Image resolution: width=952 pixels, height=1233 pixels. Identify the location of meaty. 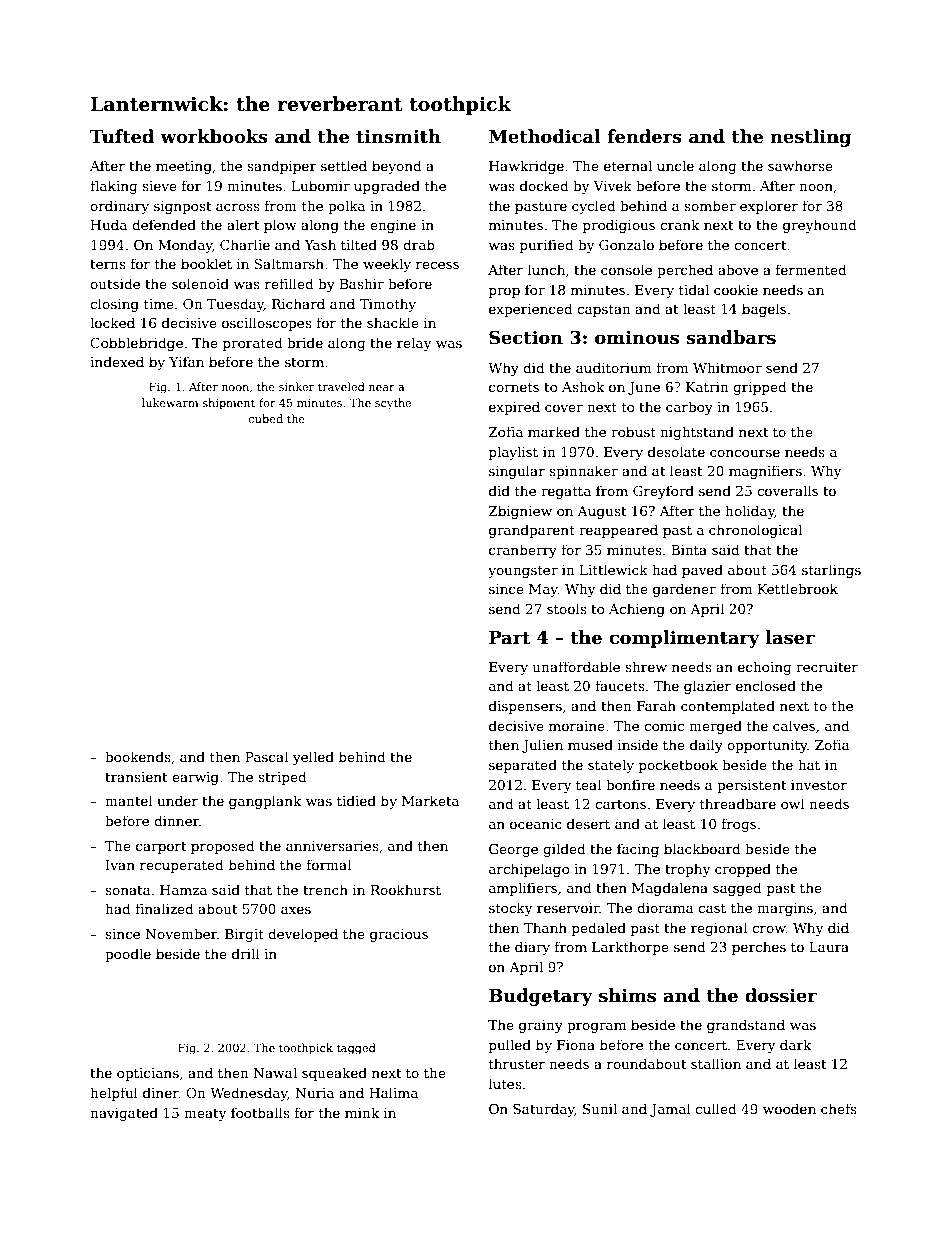
(205, 1115).
